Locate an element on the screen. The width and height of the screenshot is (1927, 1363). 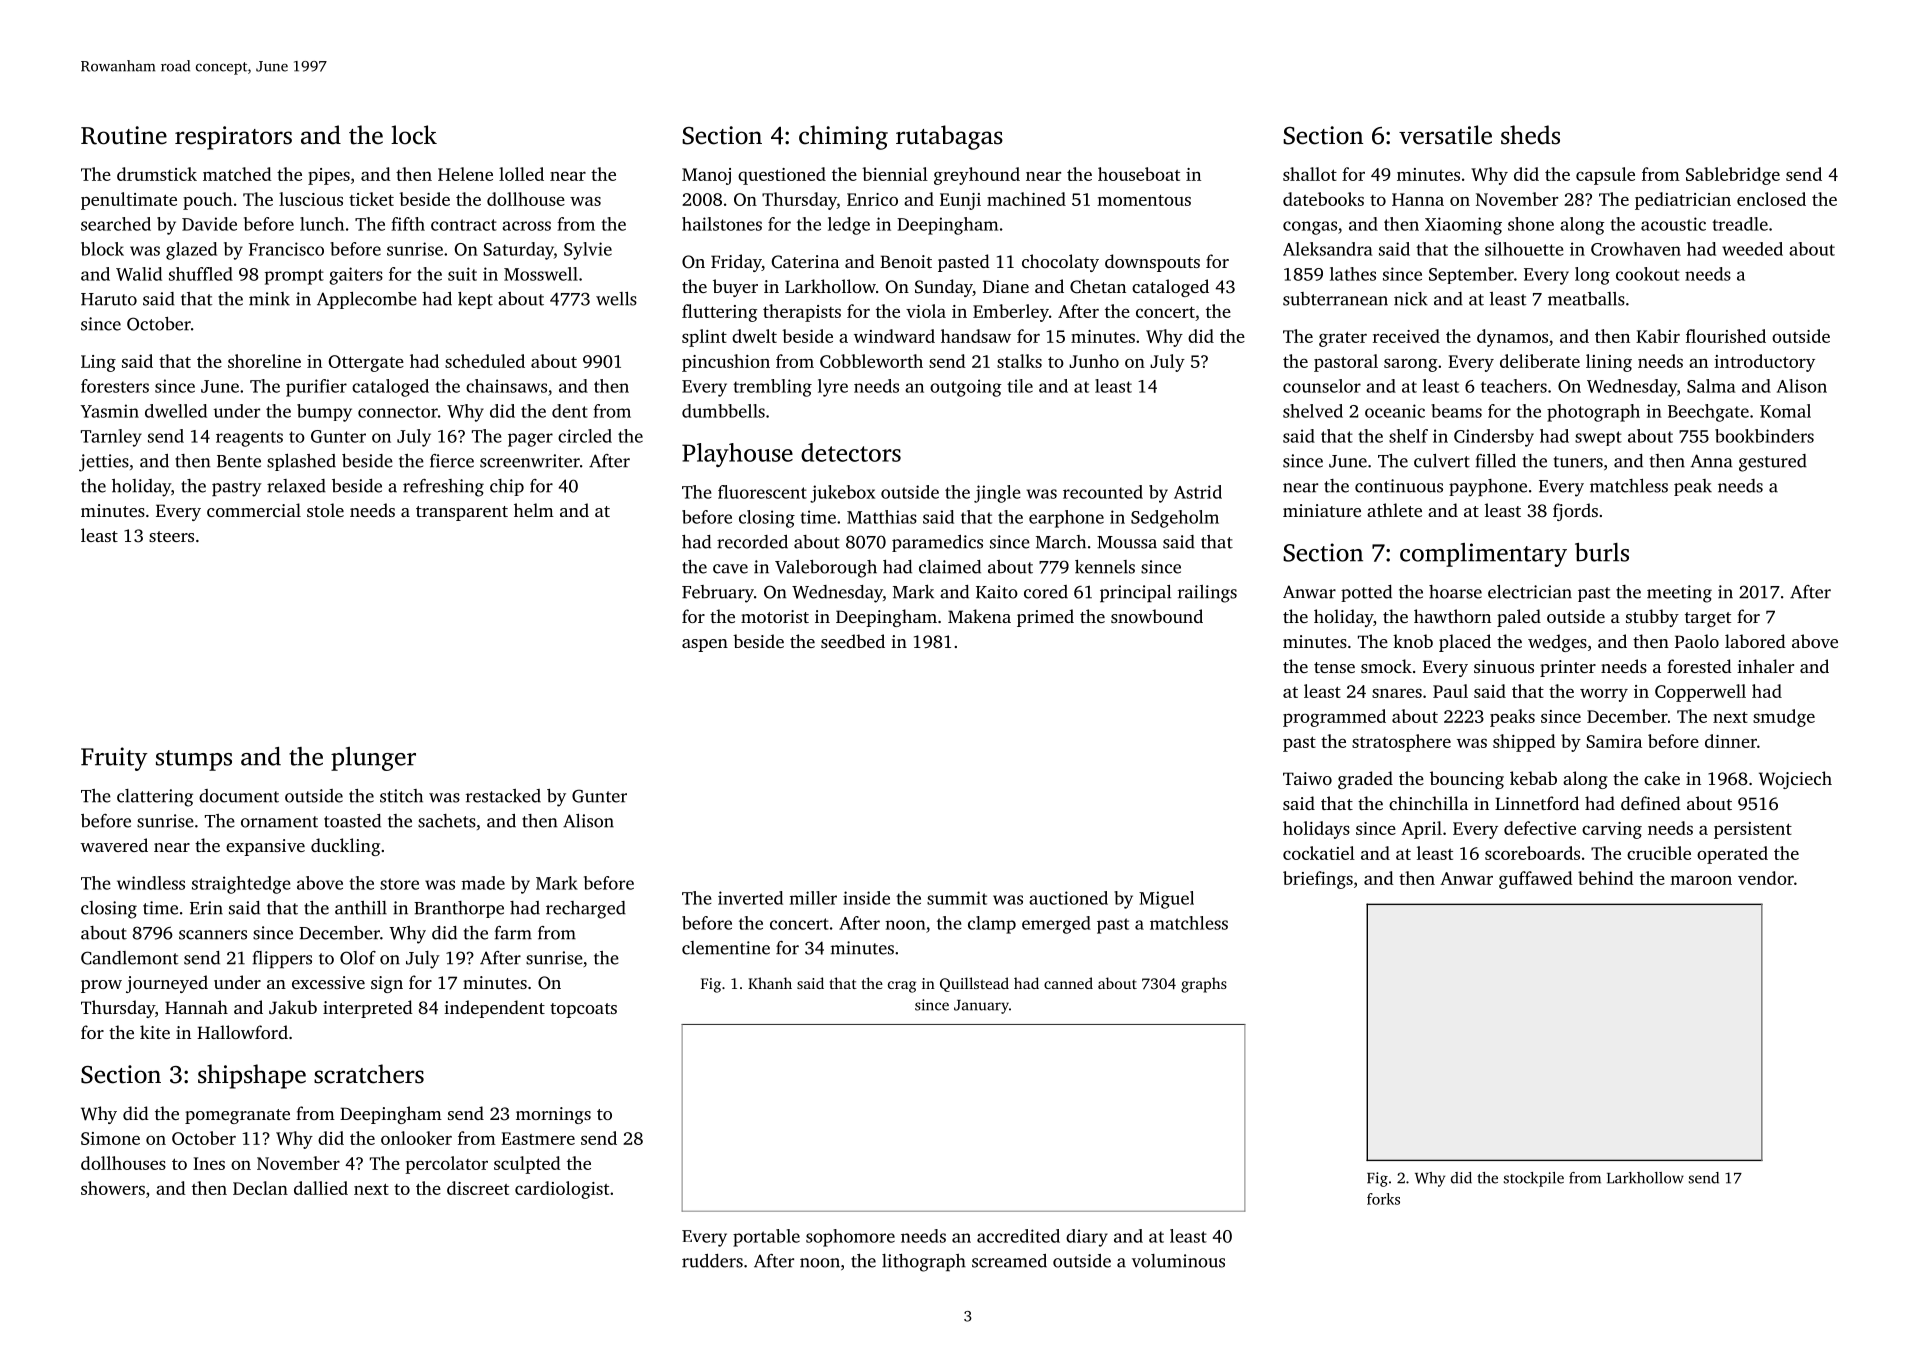
steers is located at coordinates (171, 536).
